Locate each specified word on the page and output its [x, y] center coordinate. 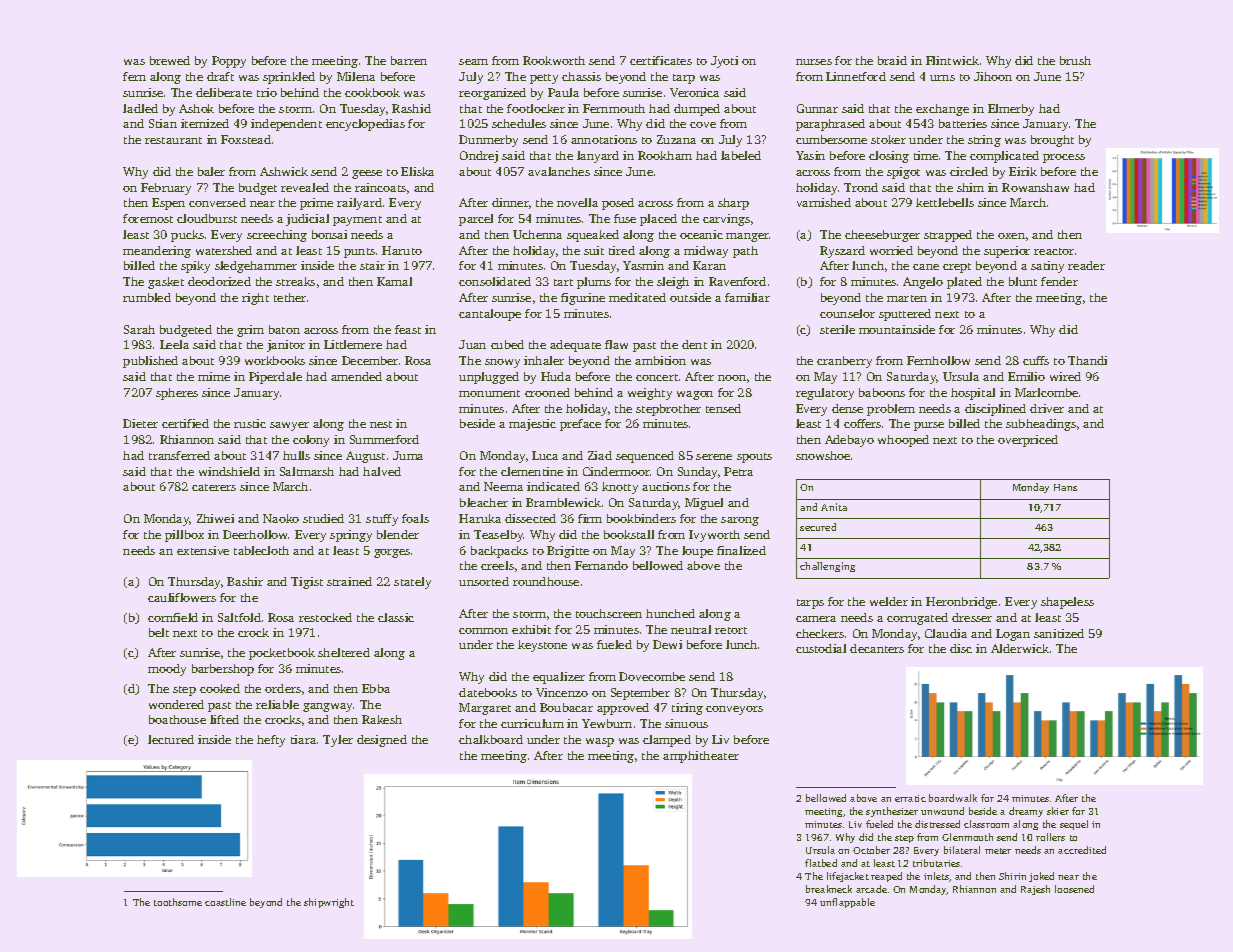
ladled [140, 108]
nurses [814, 62]
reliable [277, 704]
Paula [563, 92]
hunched [670, 613]
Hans [1065, 487]
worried [891, 250]
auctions [666, 486]
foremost [148, 218]
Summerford [384, 439]
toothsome [178, 902]
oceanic [701, 234]
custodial [821, 648]
